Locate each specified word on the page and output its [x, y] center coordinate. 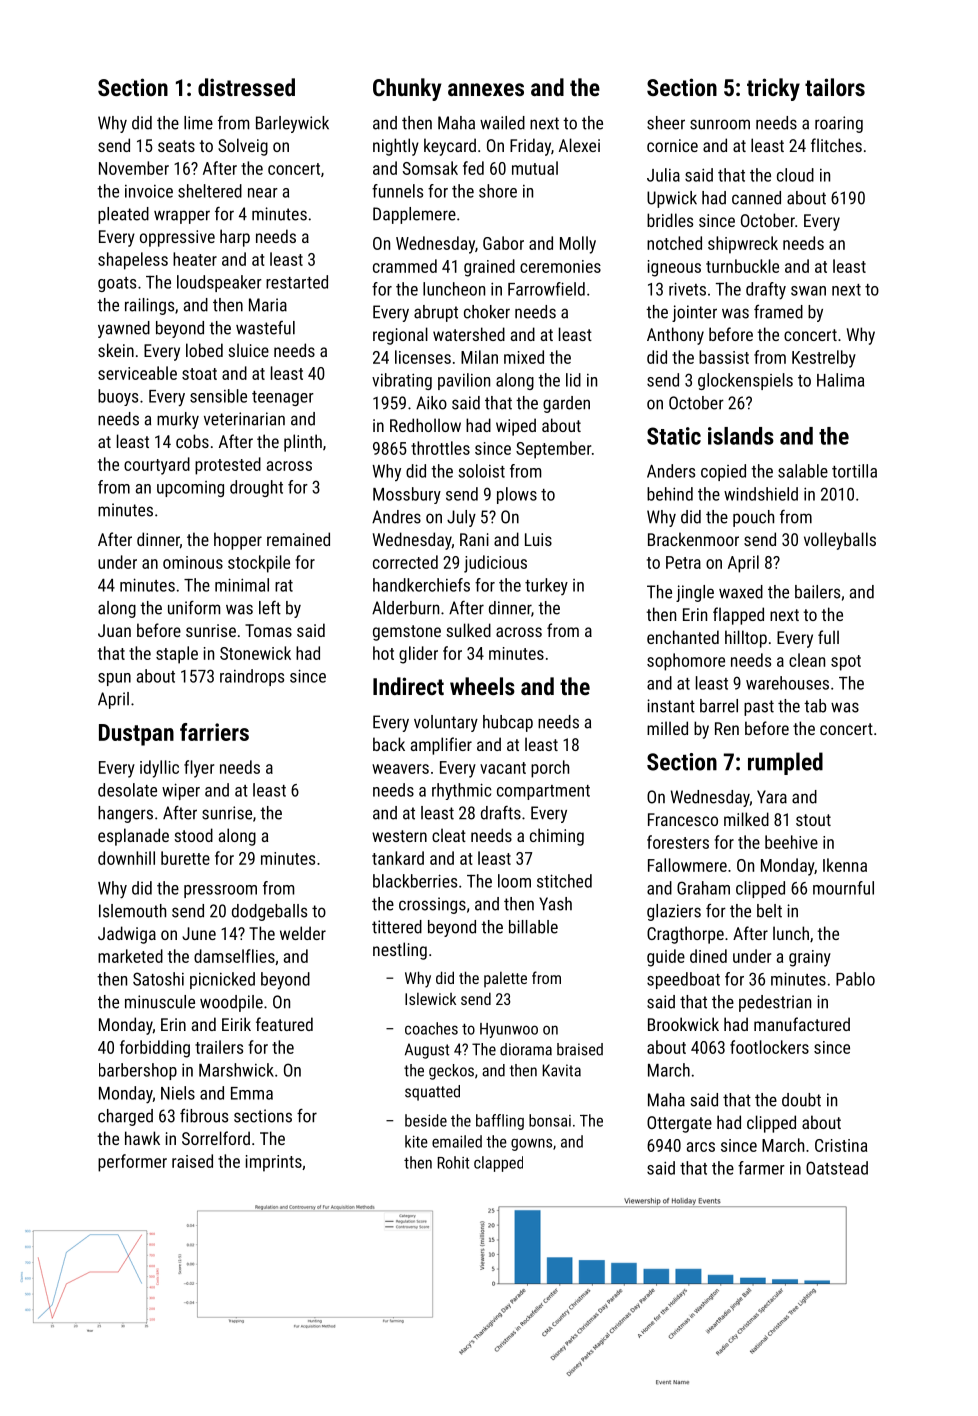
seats [176, 146]
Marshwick [236, 1070]
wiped [516, 427]
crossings [432, 905]
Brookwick [683, 1024]
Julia [663, 175]
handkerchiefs [421, 585]
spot [846, 663]
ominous [193, 562]
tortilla [854, 471]
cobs [192, 441]
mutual [535, 168]
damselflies [234, 956]
